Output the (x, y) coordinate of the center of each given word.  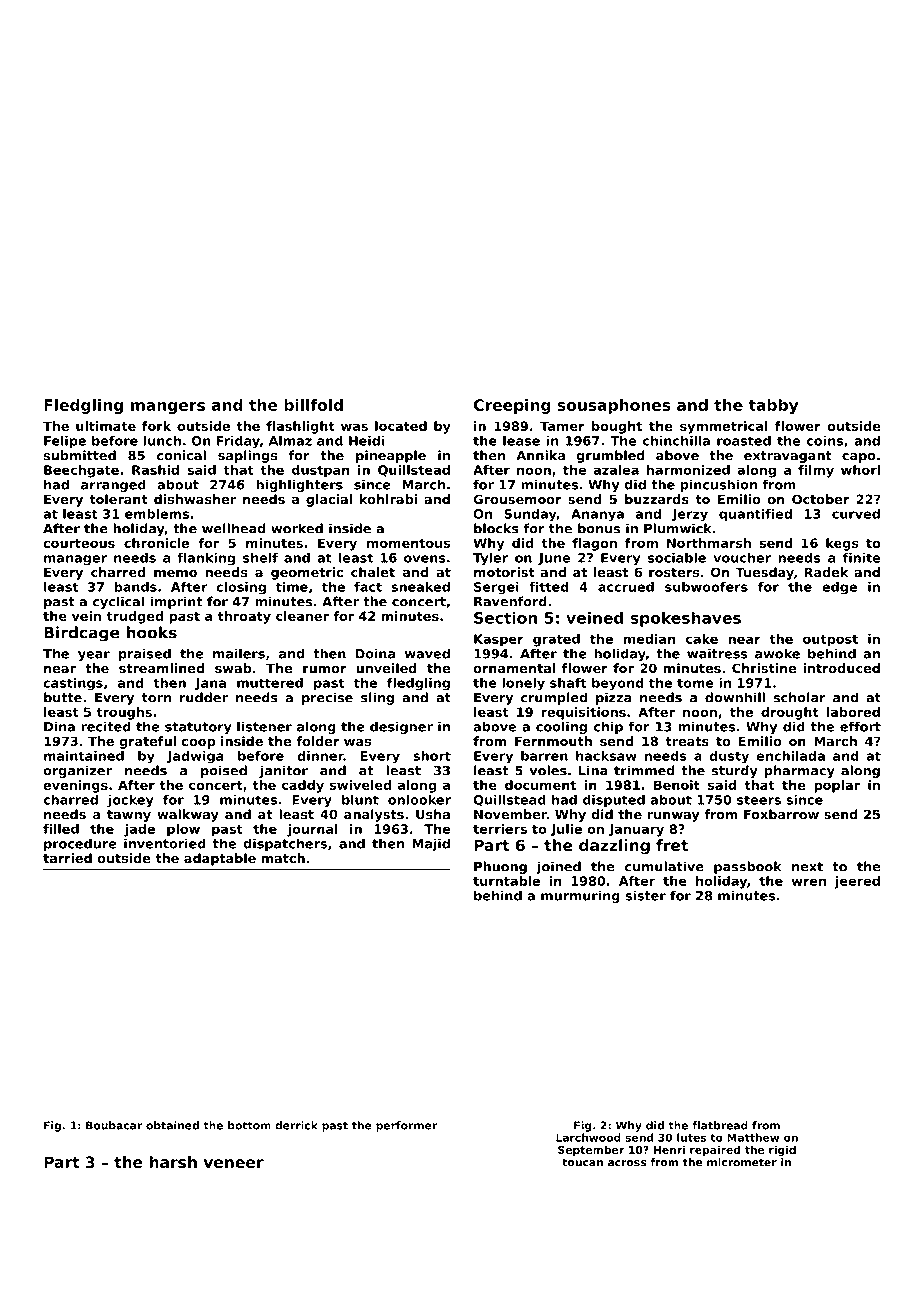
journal (312, 830)
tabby (773, 406)
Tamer (562, 426)
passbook (748, 867)
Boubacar (114, 1125)
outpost (830, 640)
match (283, 858)
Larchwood (588, 1137)
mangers (168, 408)
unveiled (386, 668)
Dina (59, 726)
